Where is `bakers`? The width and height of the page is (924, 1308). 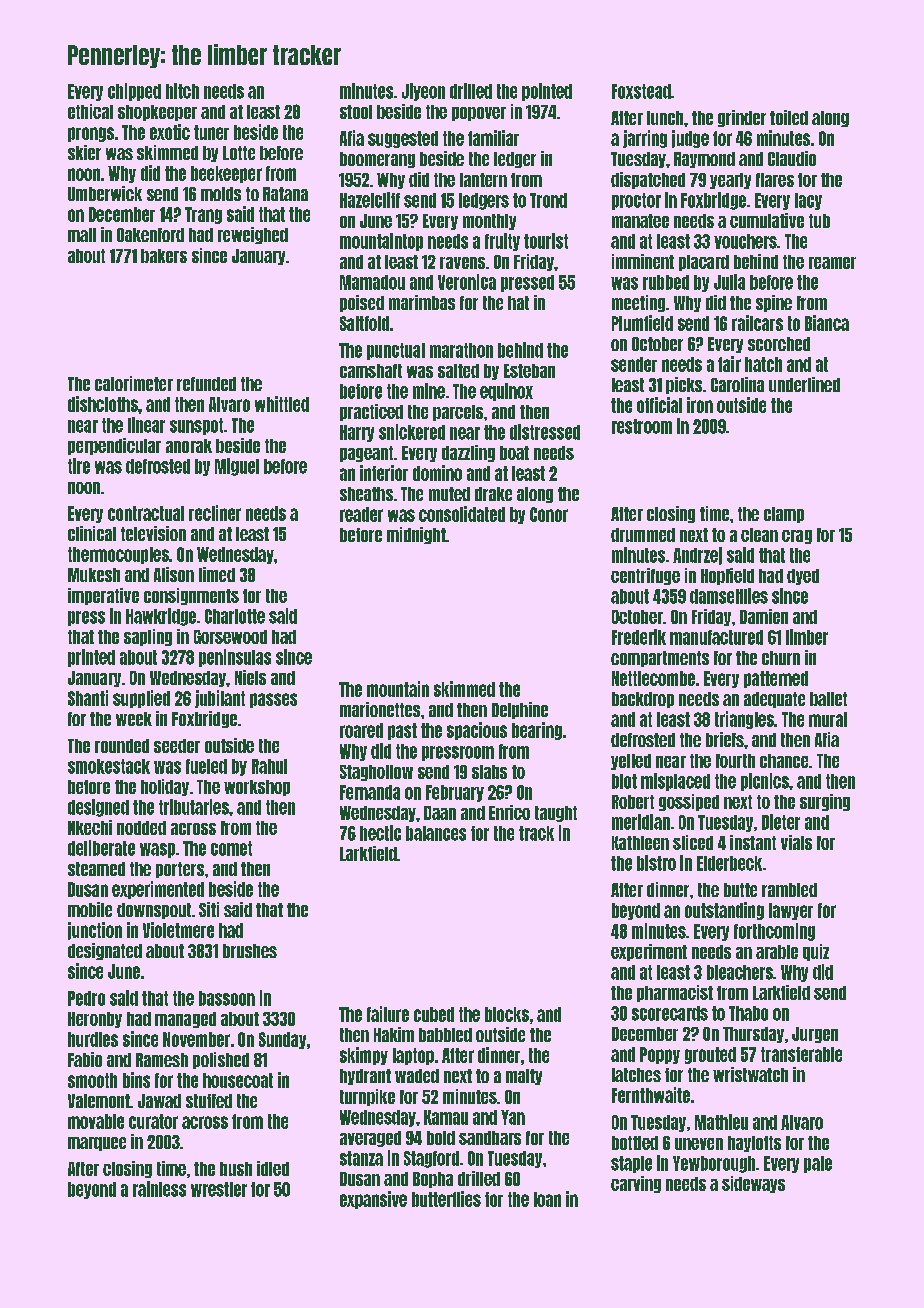 bakers is located at coordinates (164, 256).
